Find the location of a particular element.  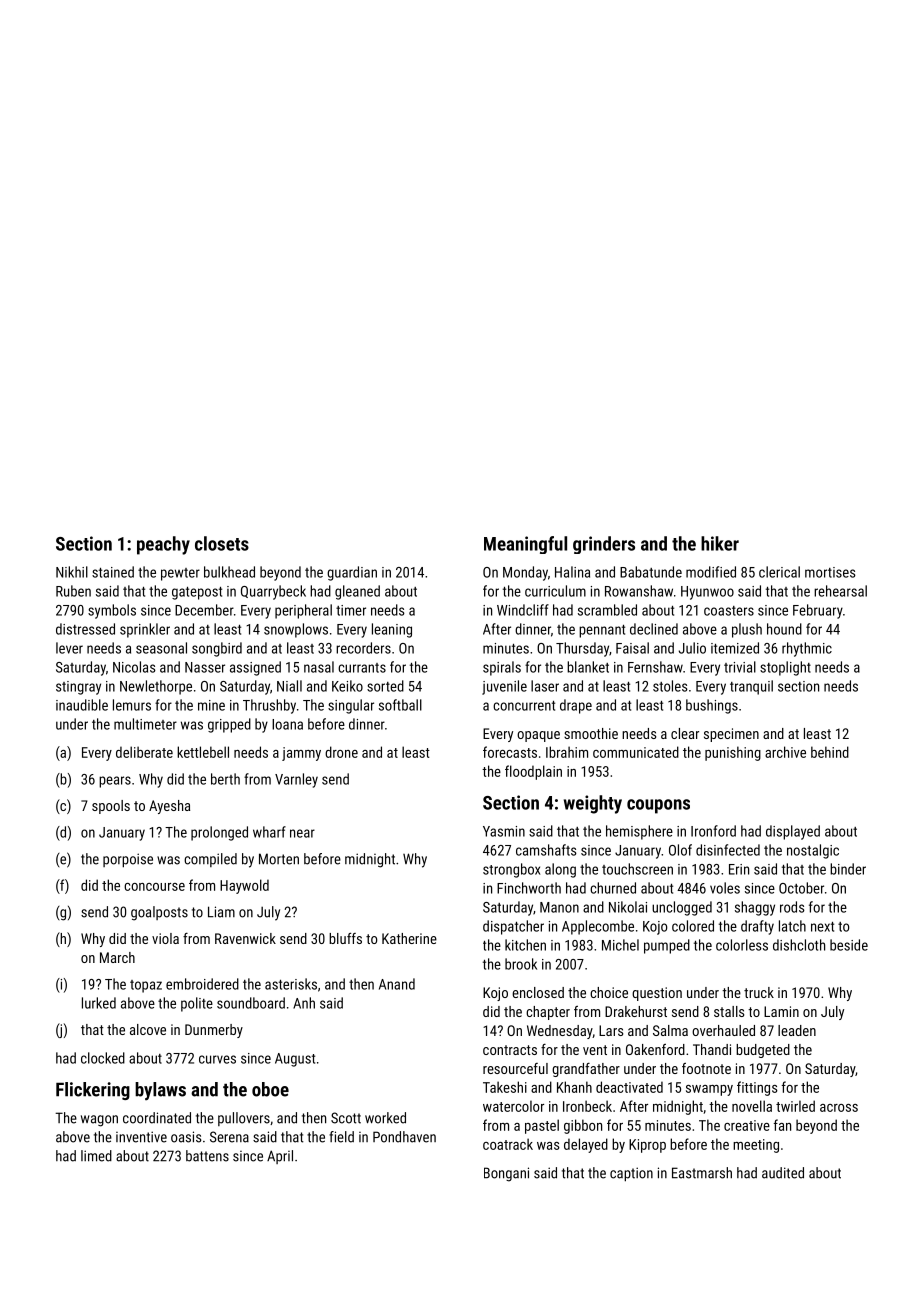

audited is located at coordinates (783, 1173).
